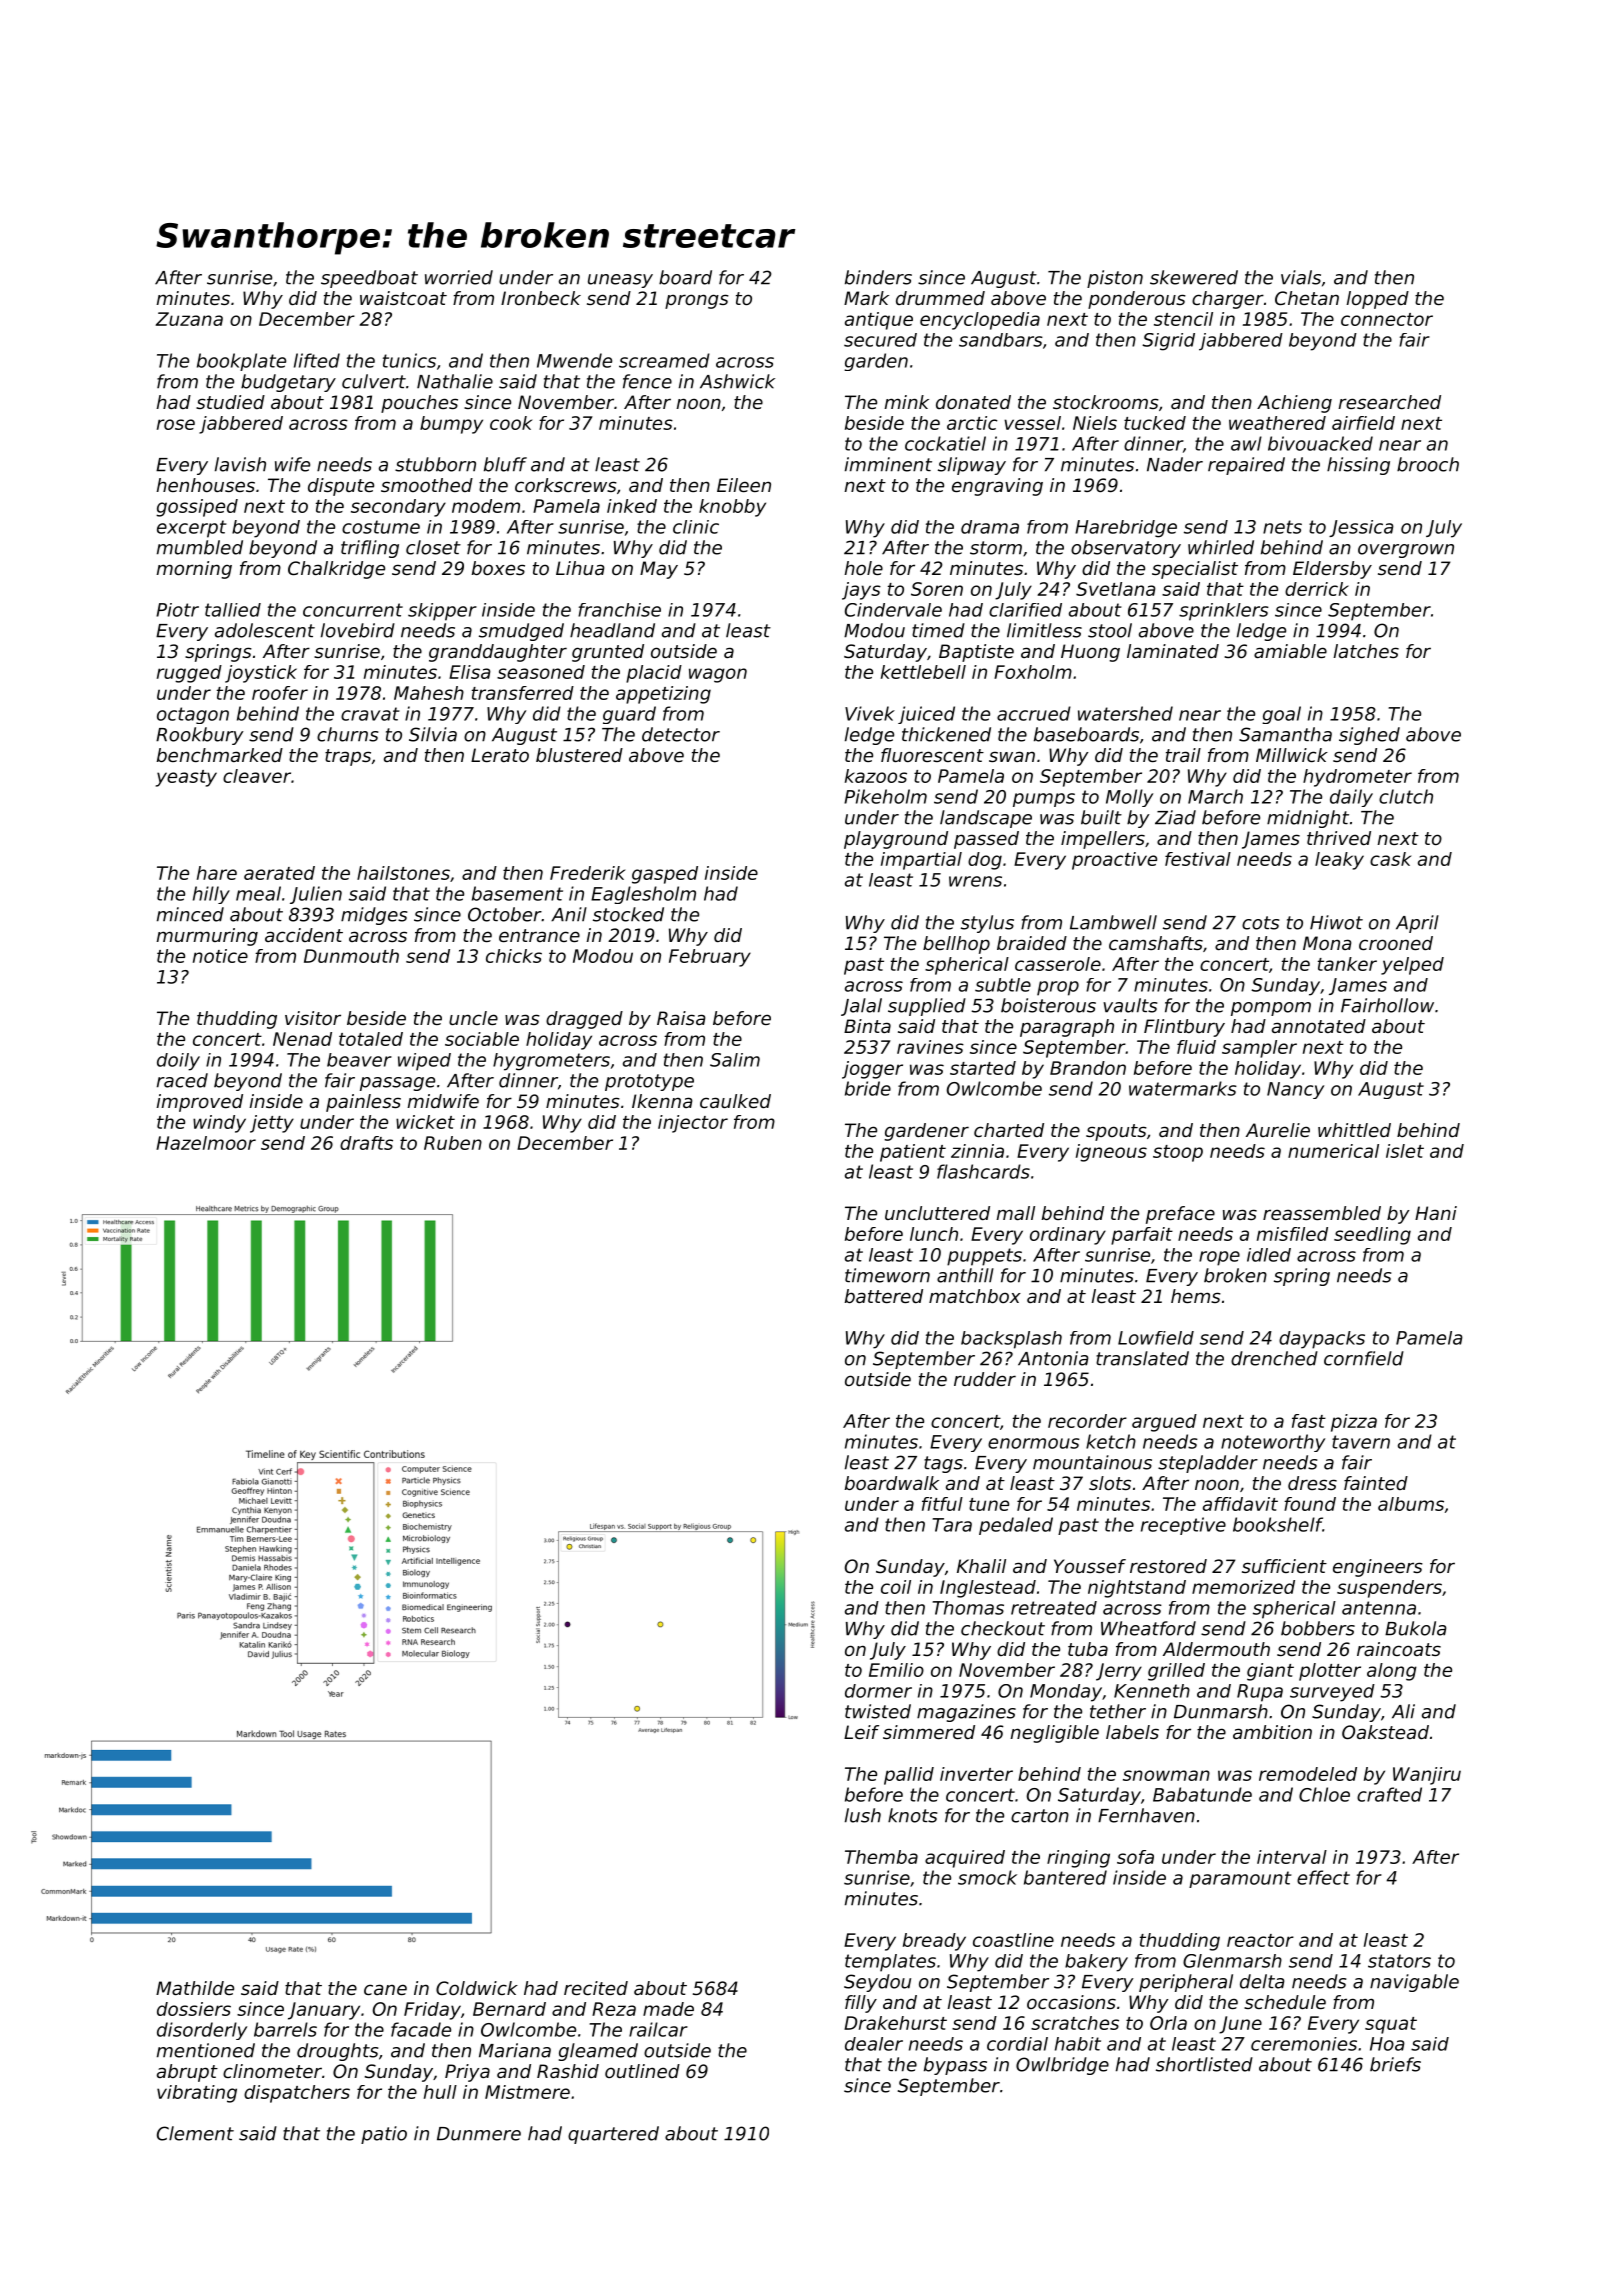  Describe the element at coordinates (878, 277) in the page. I see `binders` at that location.
